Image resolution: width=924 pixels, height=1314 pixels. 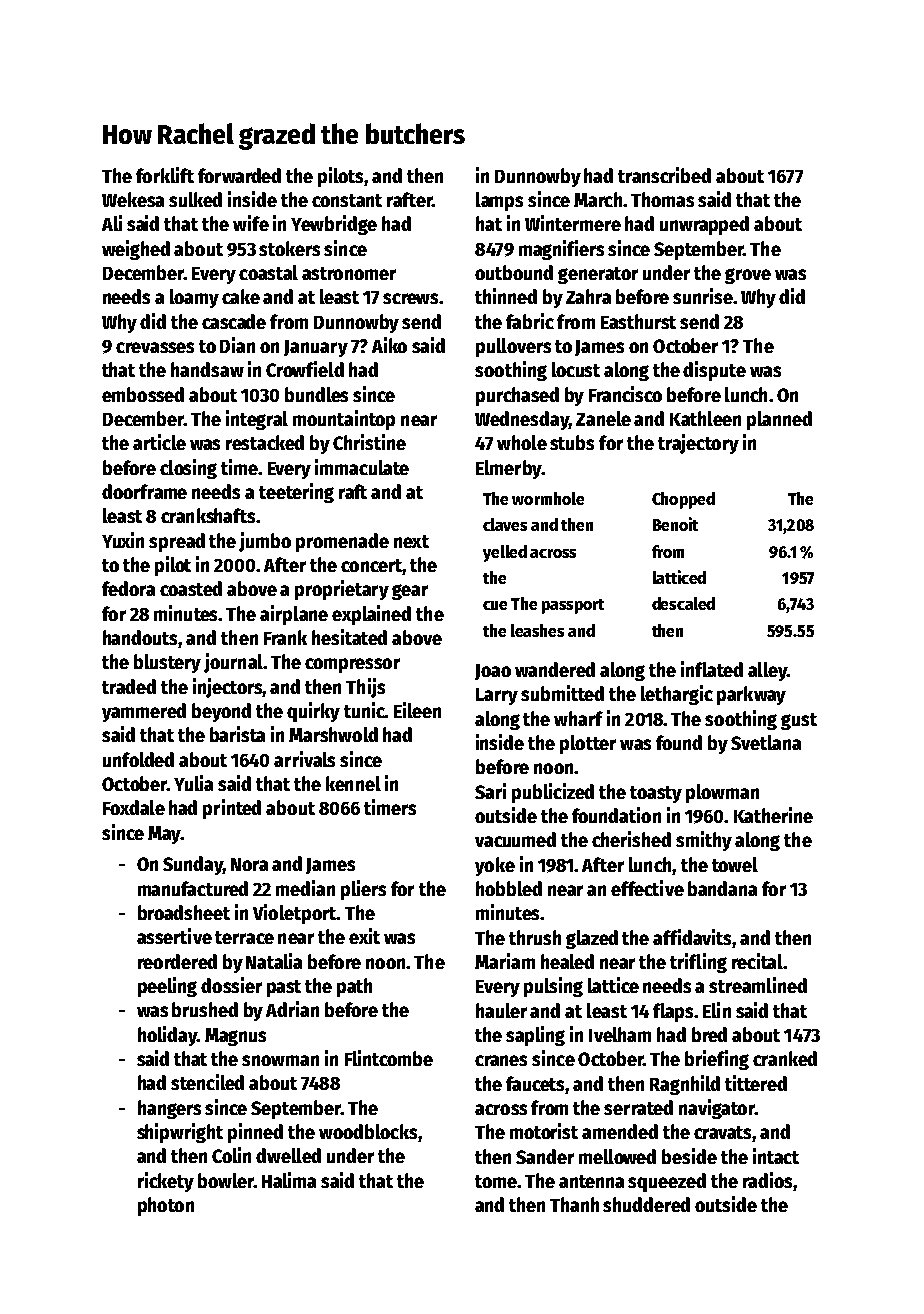 I want to click on descaled, so click(x=683, y=603).
